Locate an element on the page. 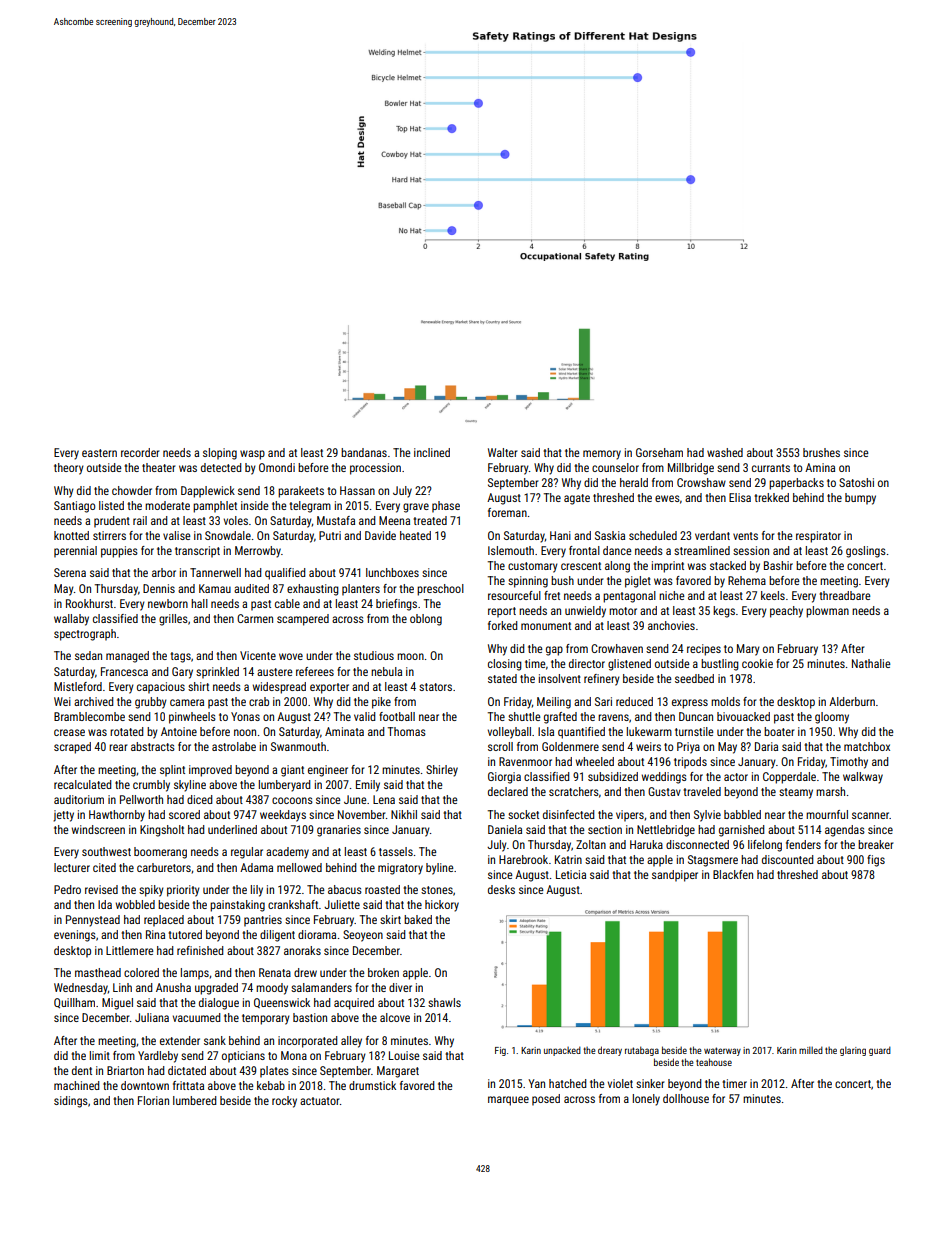 The width and height of the document is (952, 1233). grafted is located at coordinates (560, 718).
